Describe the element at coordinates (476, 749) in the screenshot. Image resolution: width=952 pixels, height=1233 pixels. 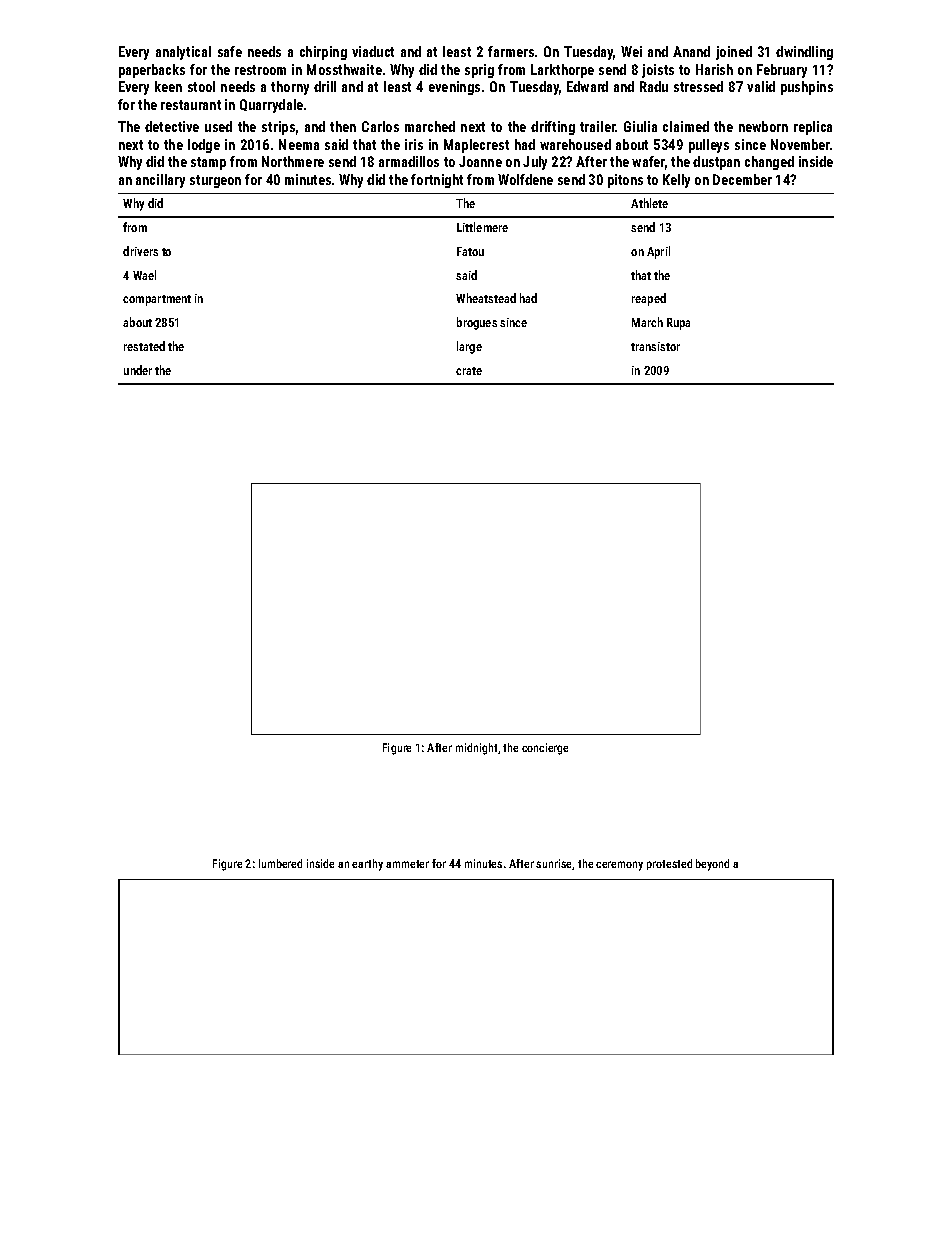
I see `midnight` at that location.
